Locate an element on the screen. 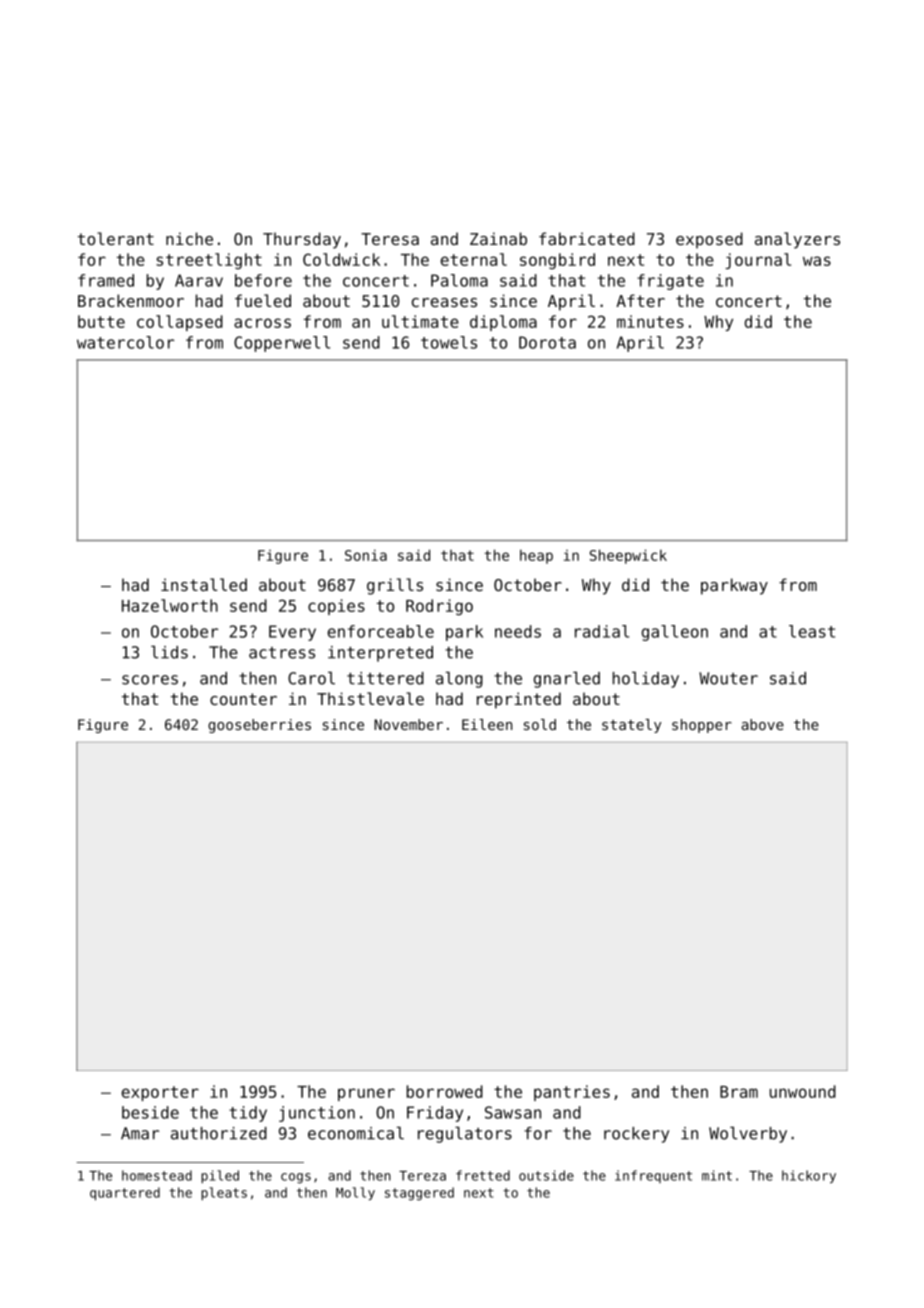 Image resolution: width=924 pixels, height=1308 pixels. minutes is located at coordinates (650, 321).
